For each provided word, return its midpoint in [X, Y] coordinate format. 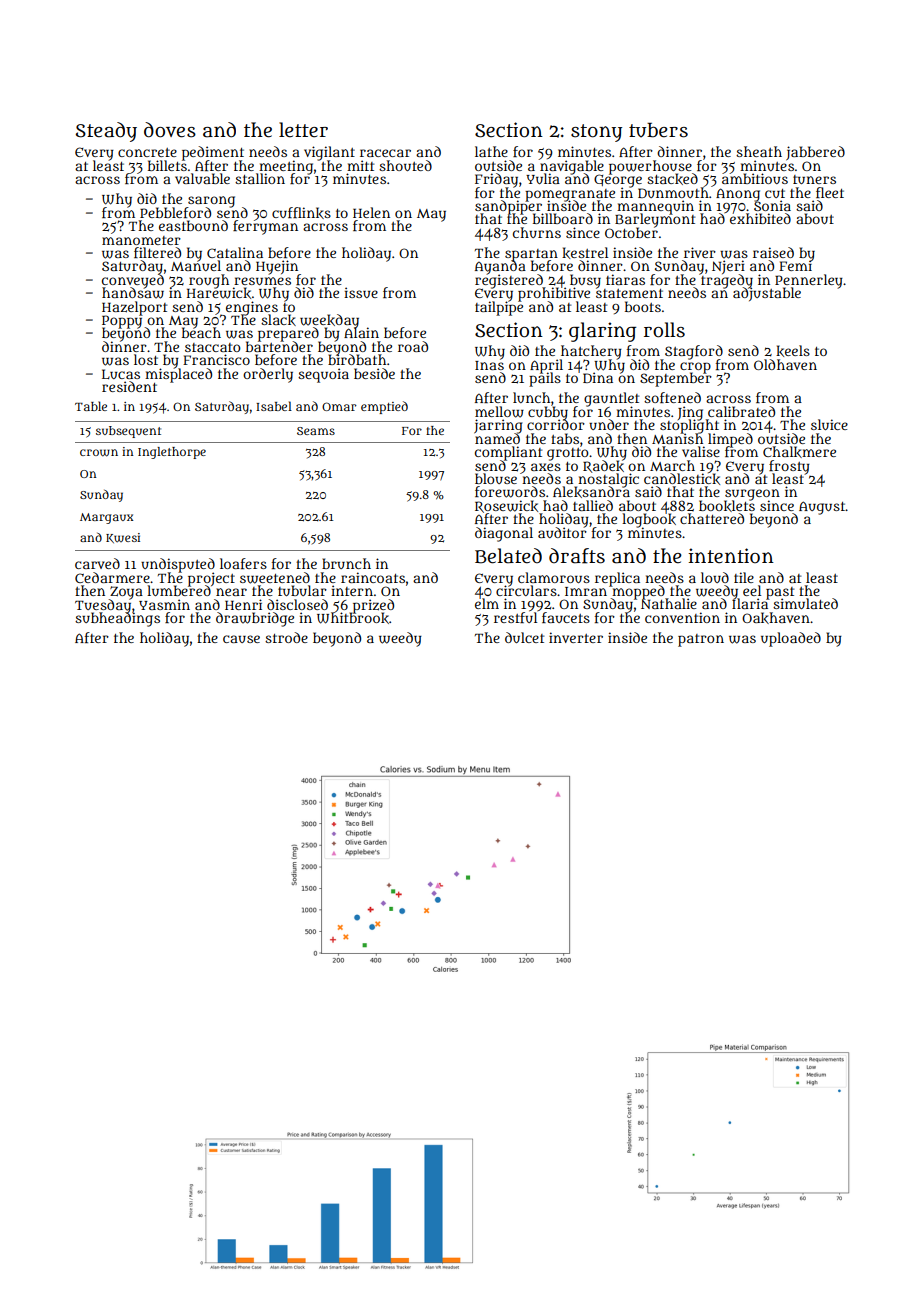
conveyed [133, 281]
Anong [738, 194]
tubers [658, 130]
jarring [498, 426]
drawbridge [255, 619]
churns [537, 232]
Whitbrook [353, 618]
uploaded [791, 639]
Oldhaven [785, 364]
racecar [385, 153]
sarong [211, 201]
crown [99, 453]
